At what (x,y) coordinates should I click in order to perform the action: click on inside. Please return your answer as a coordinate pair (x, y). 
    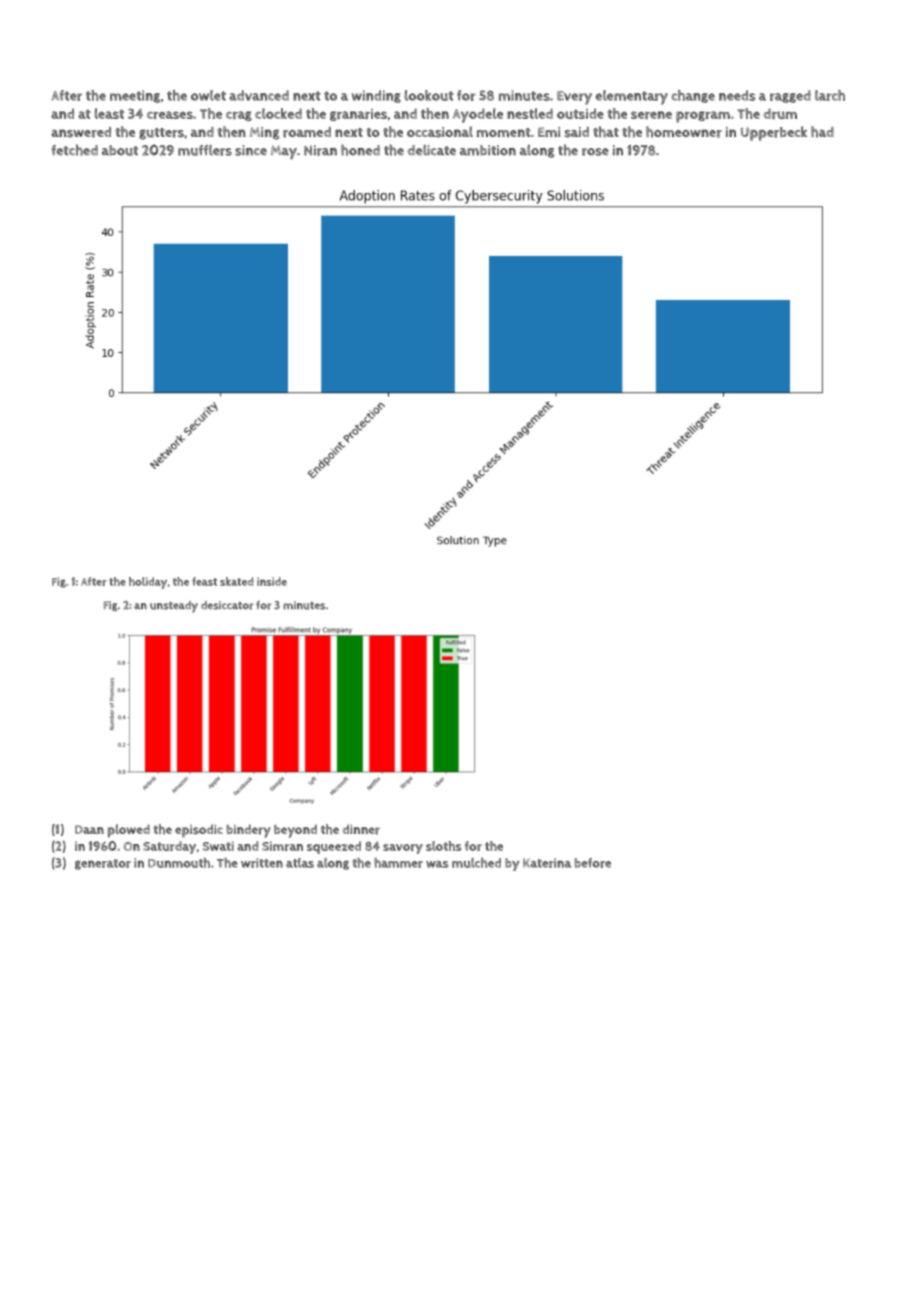
    Looking at the image, I should click on (272, 581).
